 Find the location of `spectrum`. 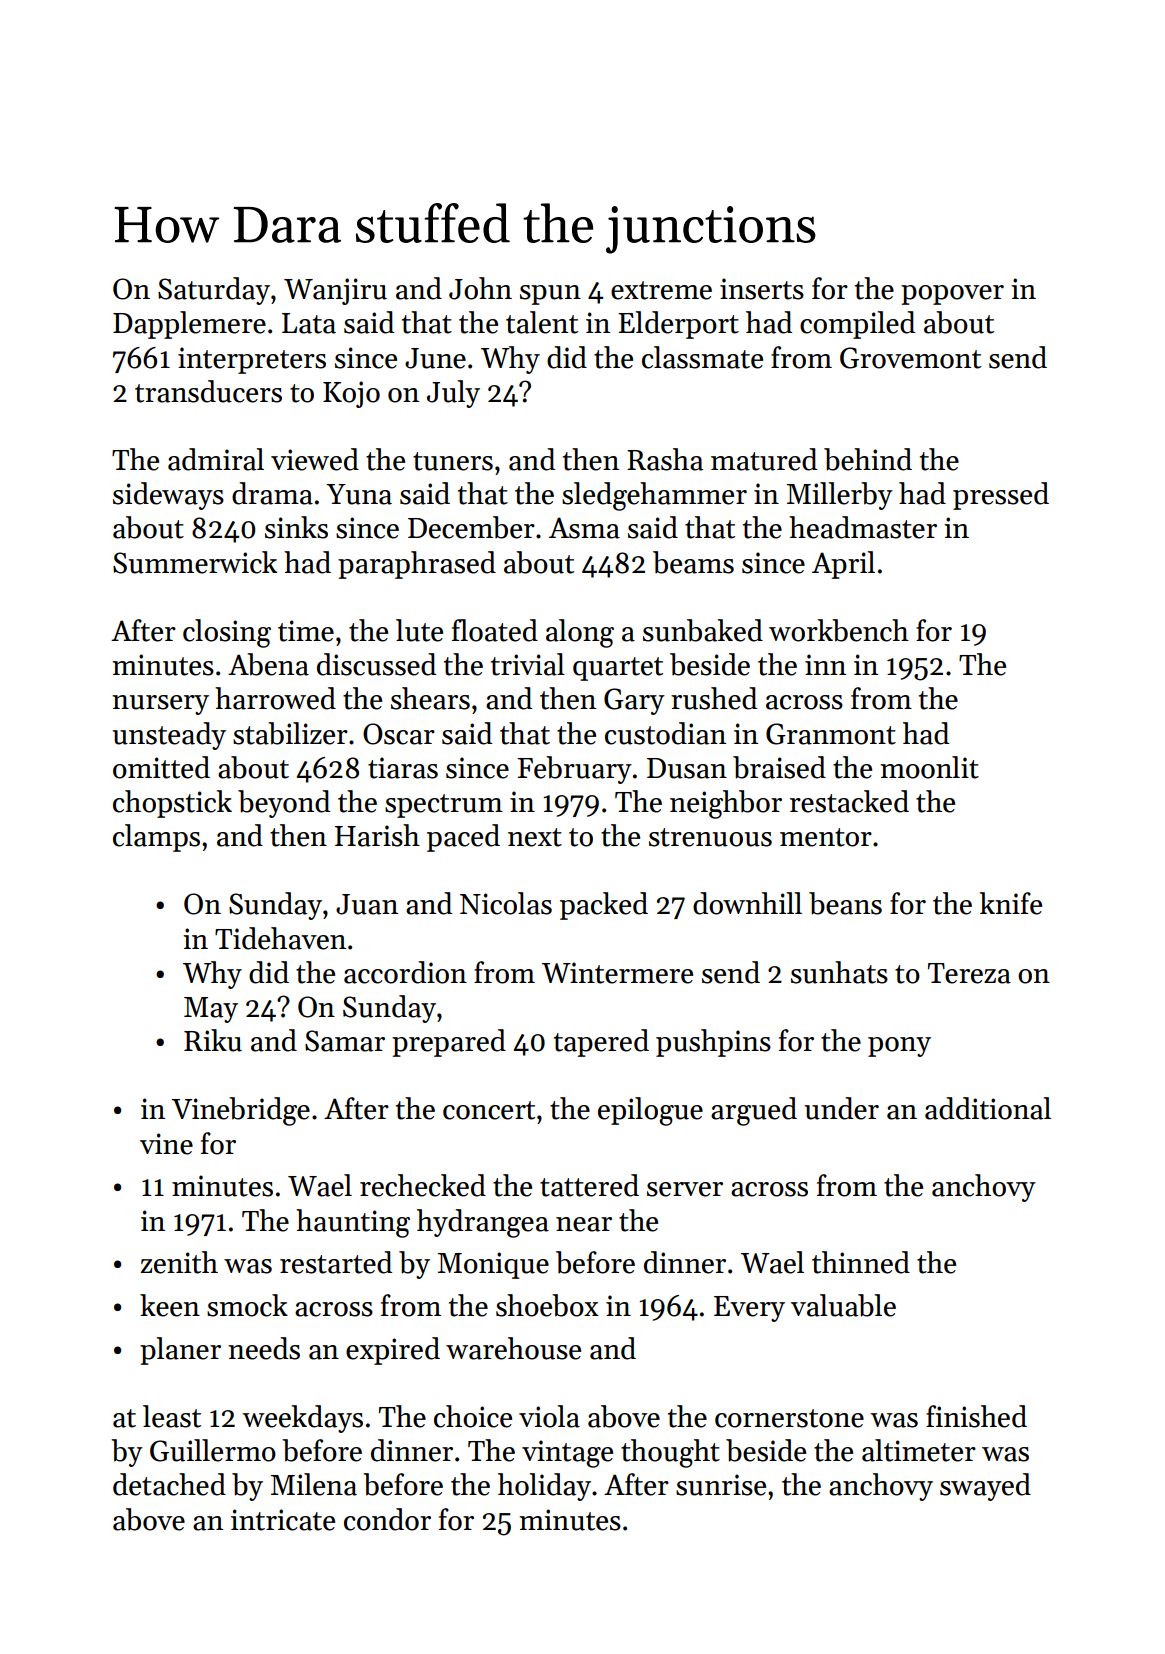

spectrum is located at coordinates (444, 806).
